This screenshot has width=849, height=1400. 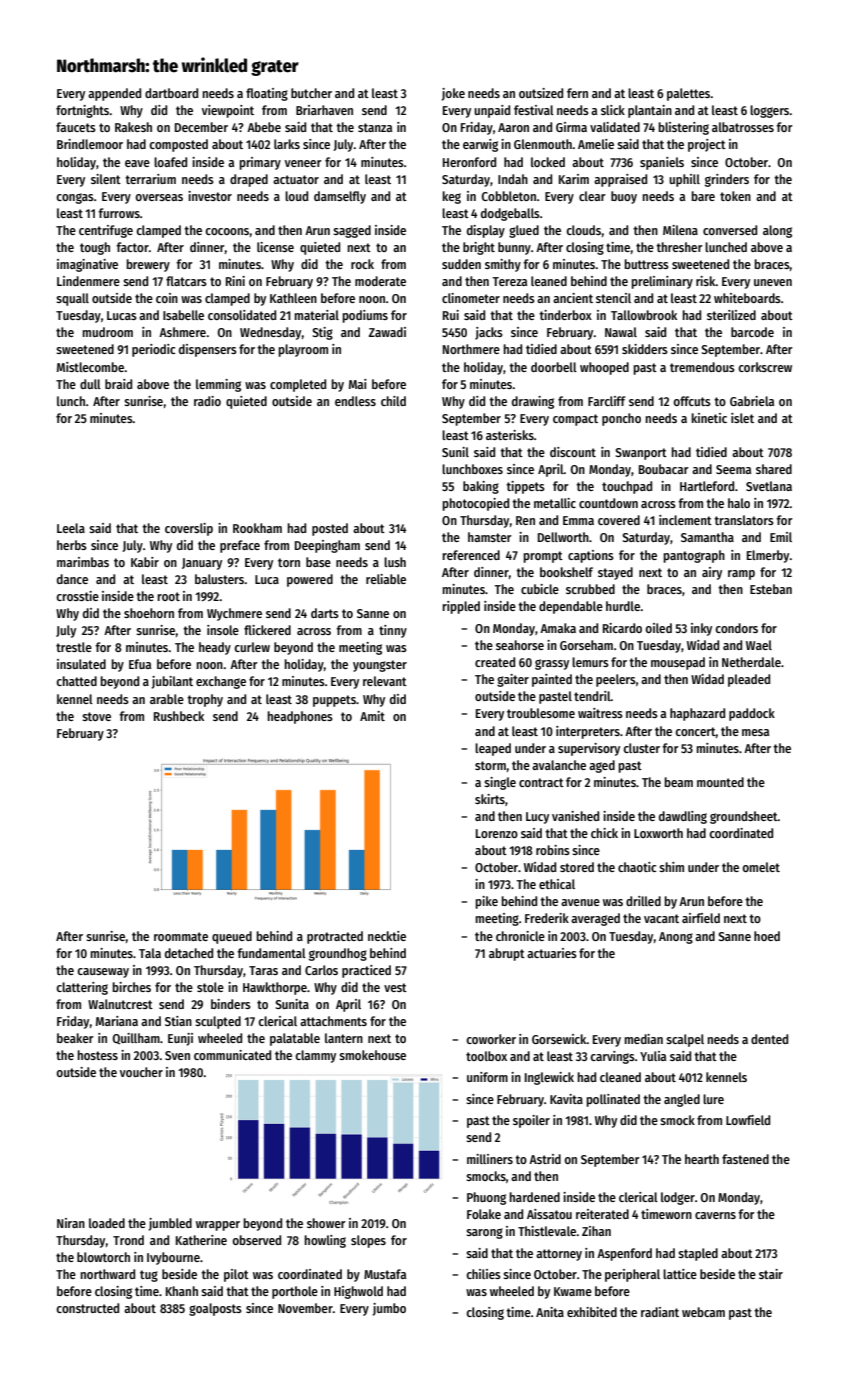 What do you see at coordinates (393, 631) in the screenshot?
I see `tinny` at bounding box center [393, 631].
